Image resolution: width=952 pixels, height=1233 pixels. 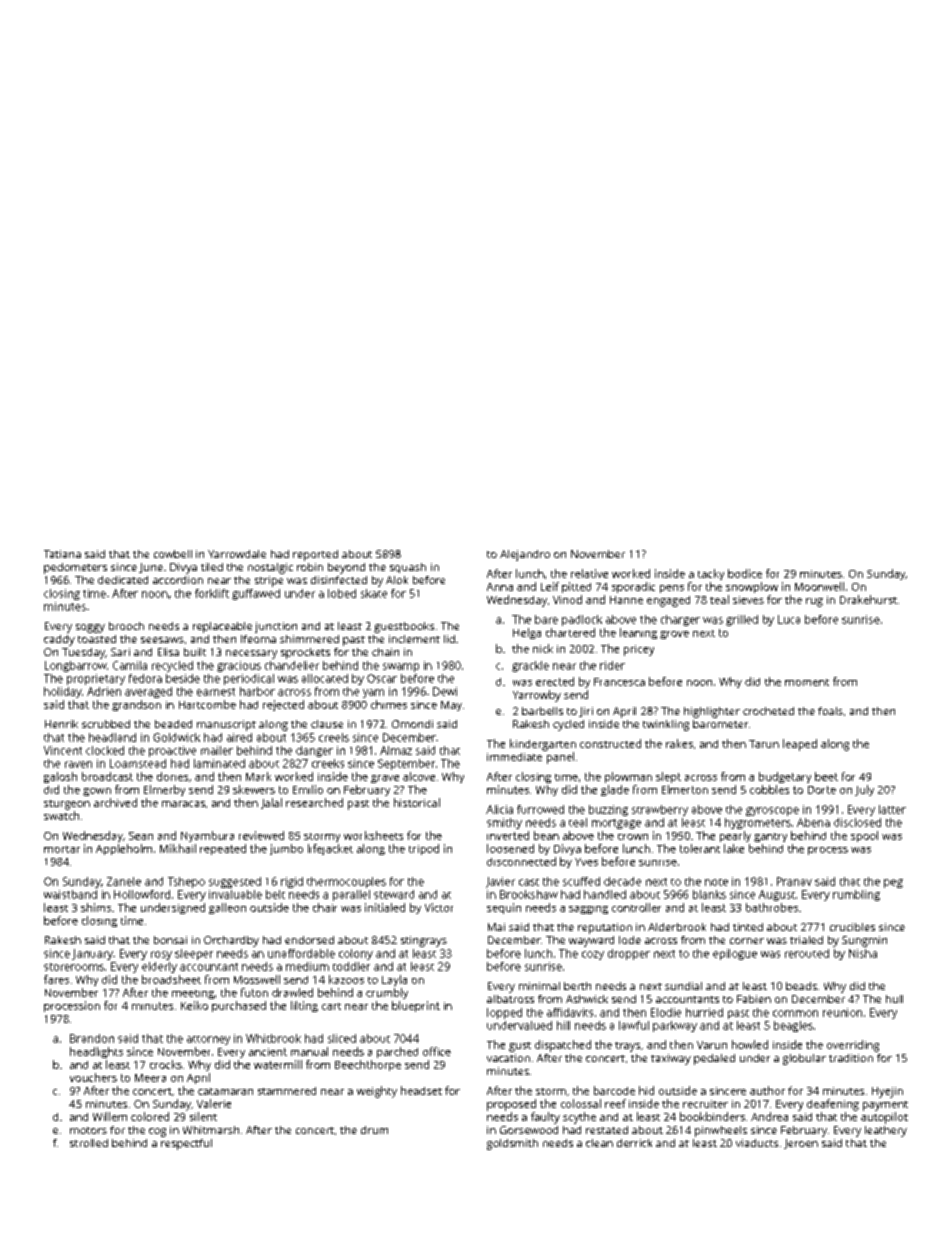 I want to click on bookbinders, so click(x=712, y=1116).
